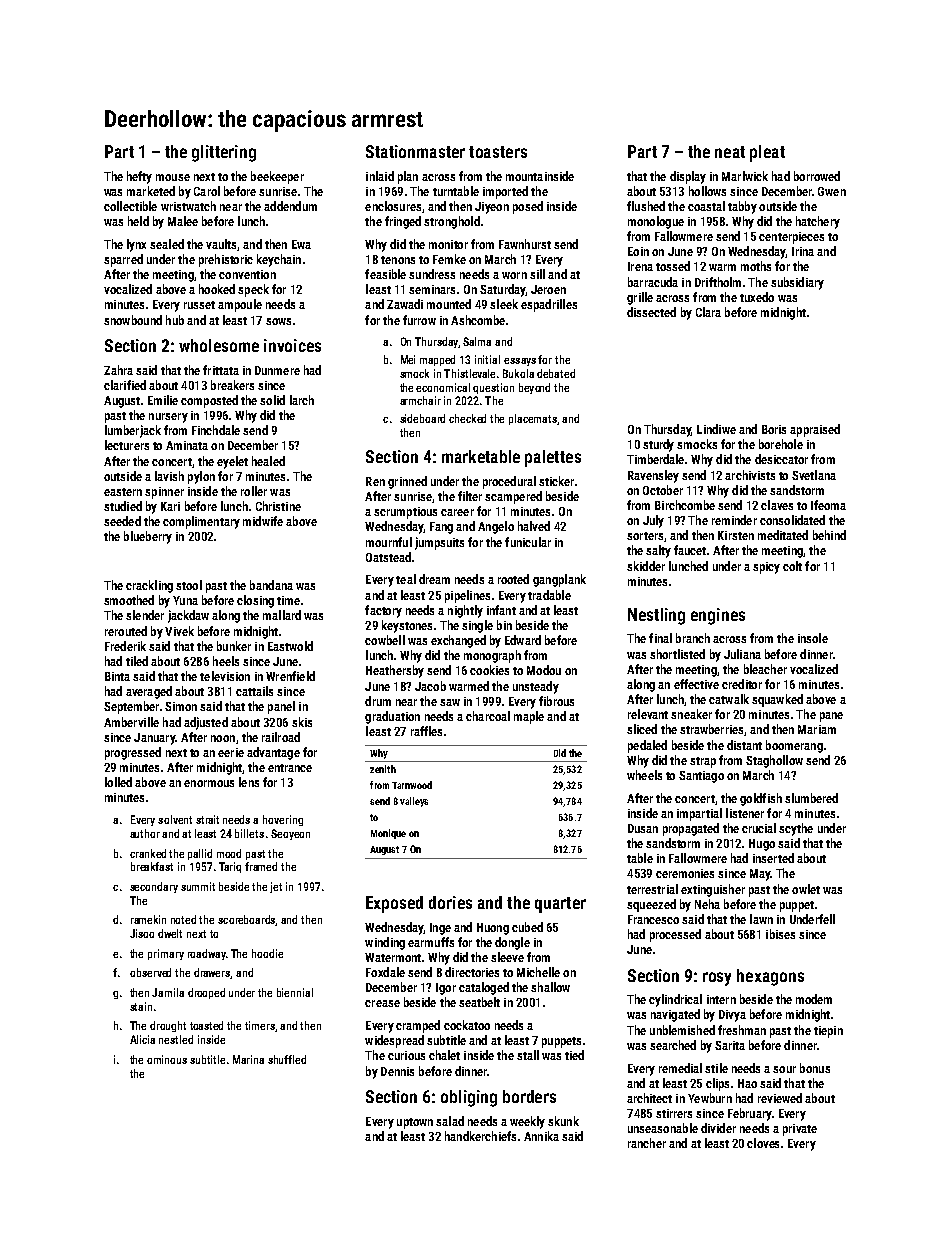 The width and height of the screenshot is (952, 1233). Describe the element at coordinates (167, 1059) in the screenshot. I see `ominous` at that location.
